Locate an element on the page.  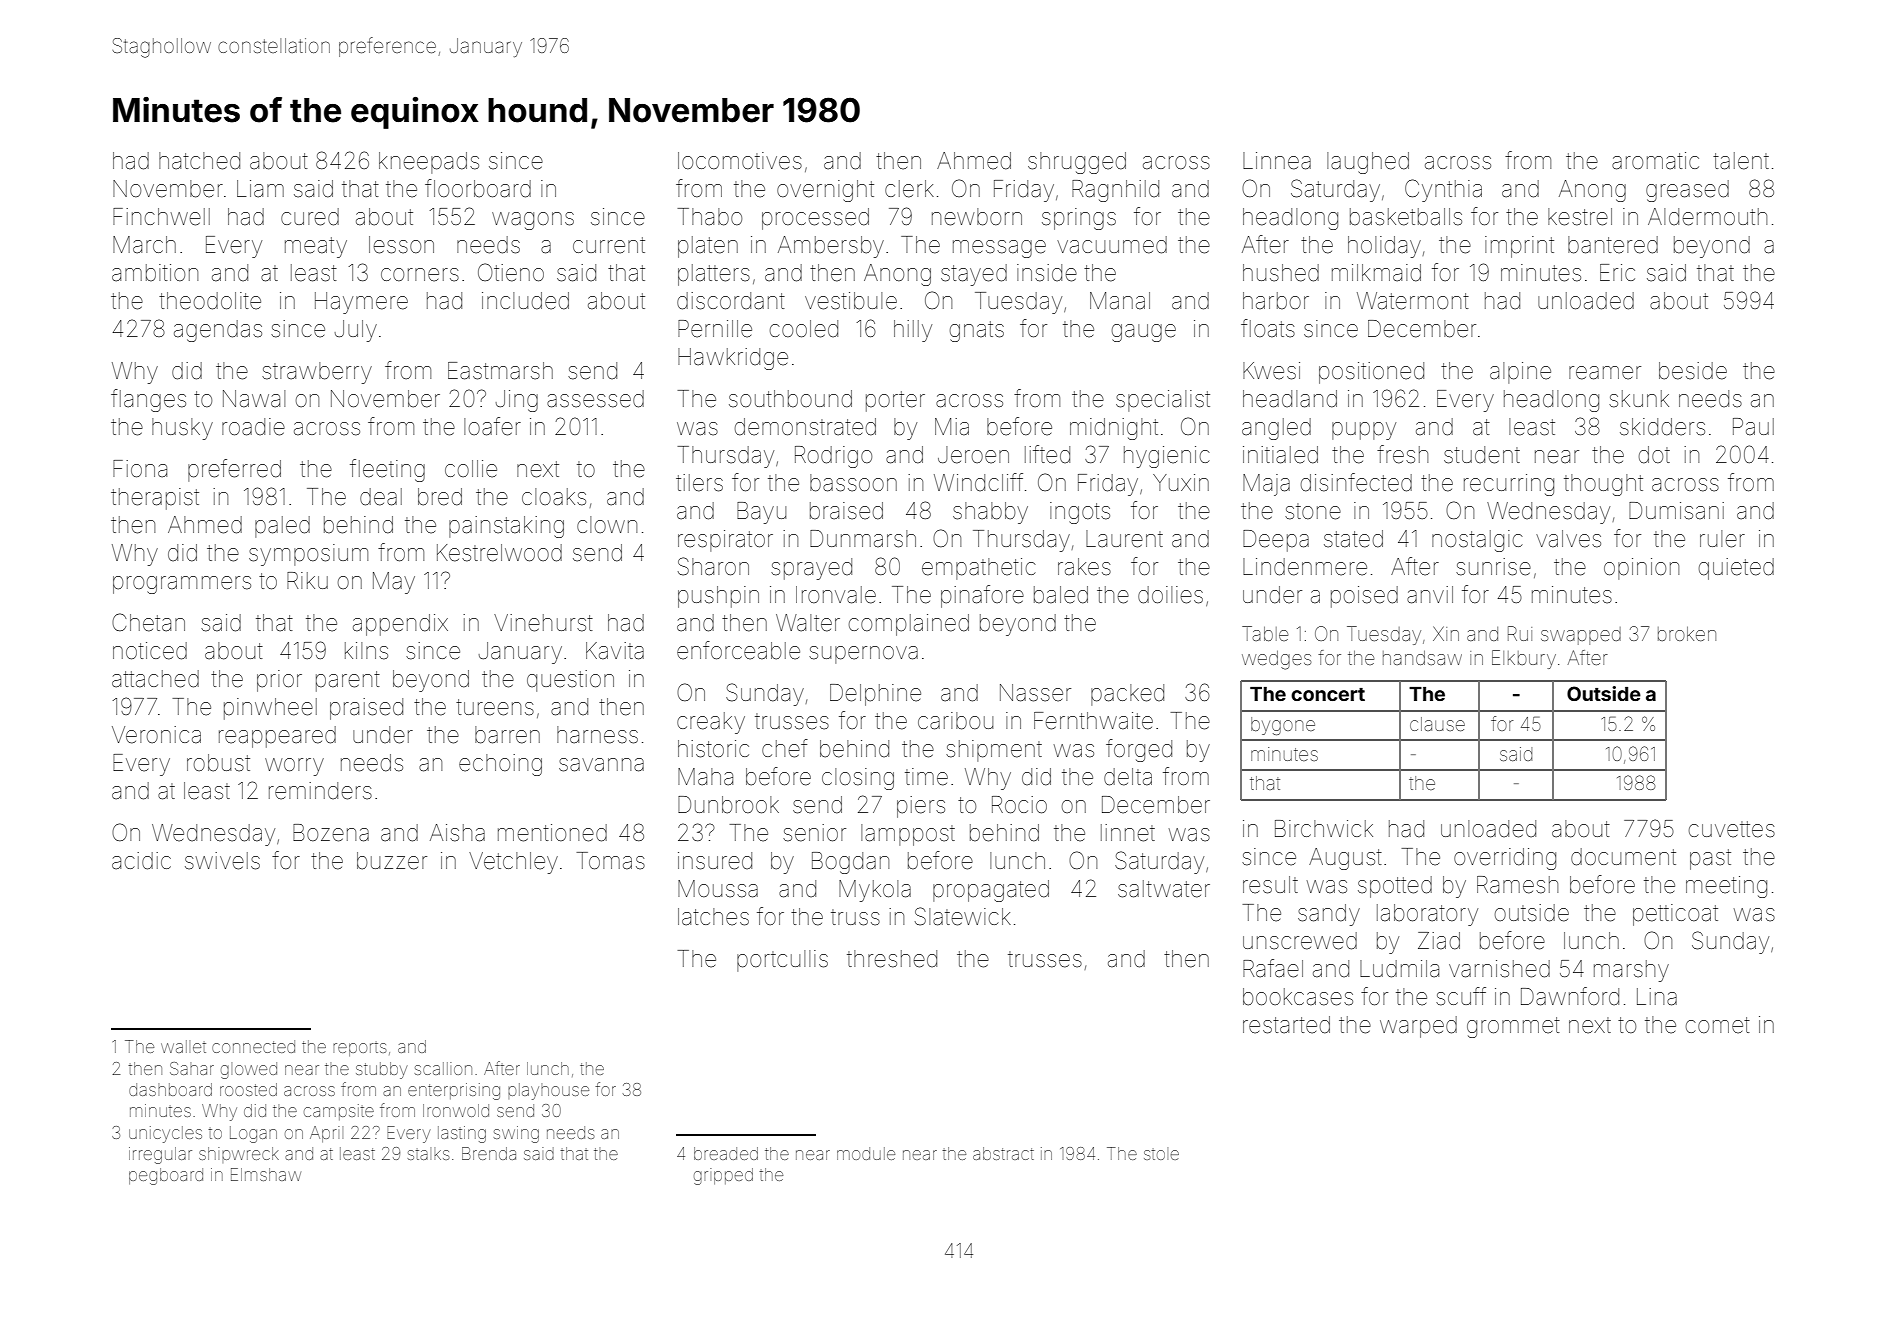
Ambersby is located at coordinates (831, 247).
